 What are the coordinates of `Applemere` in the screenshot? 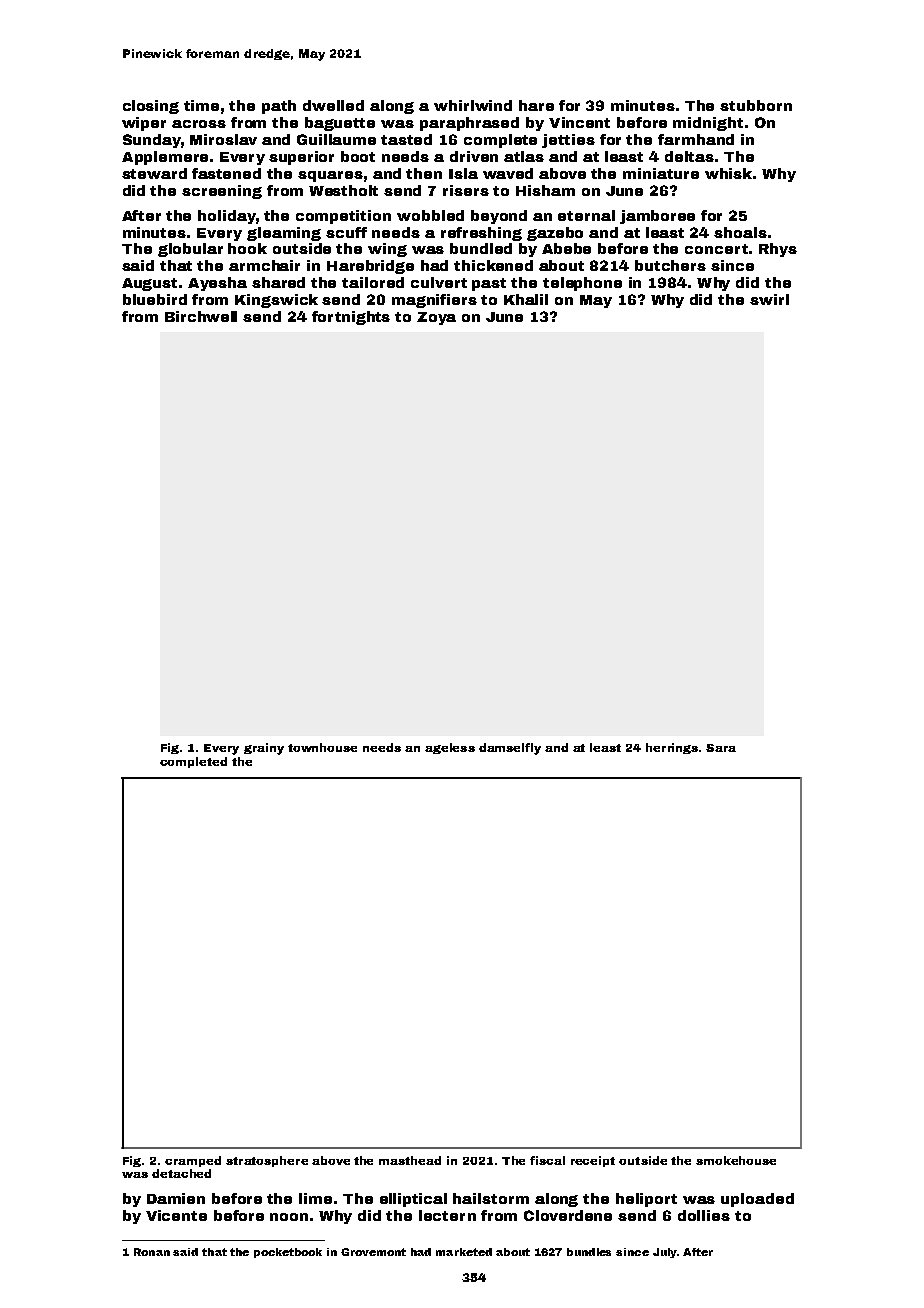 It's located at (165, 158).
